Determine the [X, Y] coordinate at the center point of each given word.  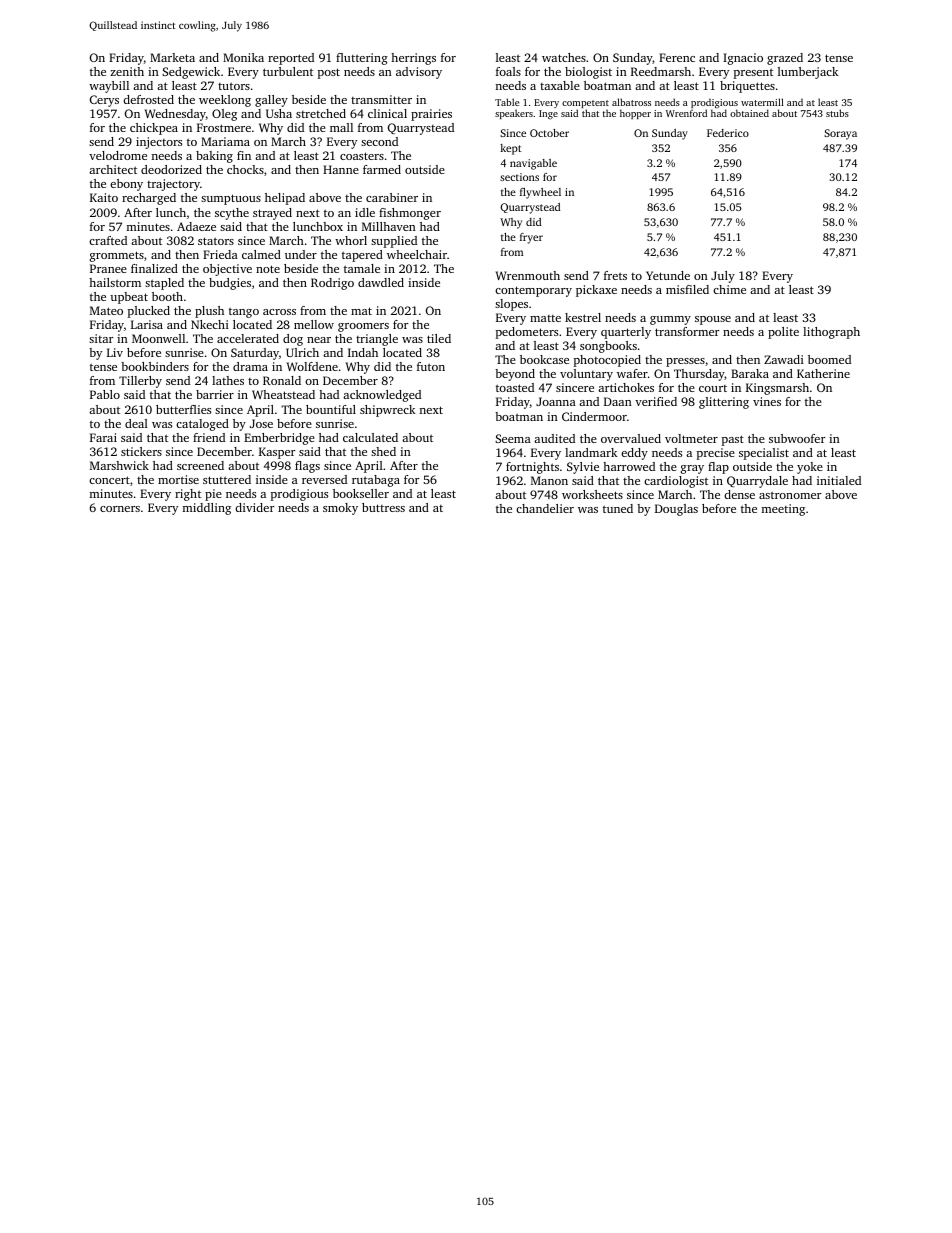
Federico [728, 133]
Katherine [823, 373]
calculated [370, 437]
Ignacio [743, 59]
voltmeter [691, 438]
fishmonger [410, 214]
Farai [103, 437]
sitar [101, 338]
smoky [340, 509]
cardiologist [676, 482]
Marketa [172, 57]
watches [564, 57]
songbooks [608, 347]
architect [113, 169]
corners [120, 509]
